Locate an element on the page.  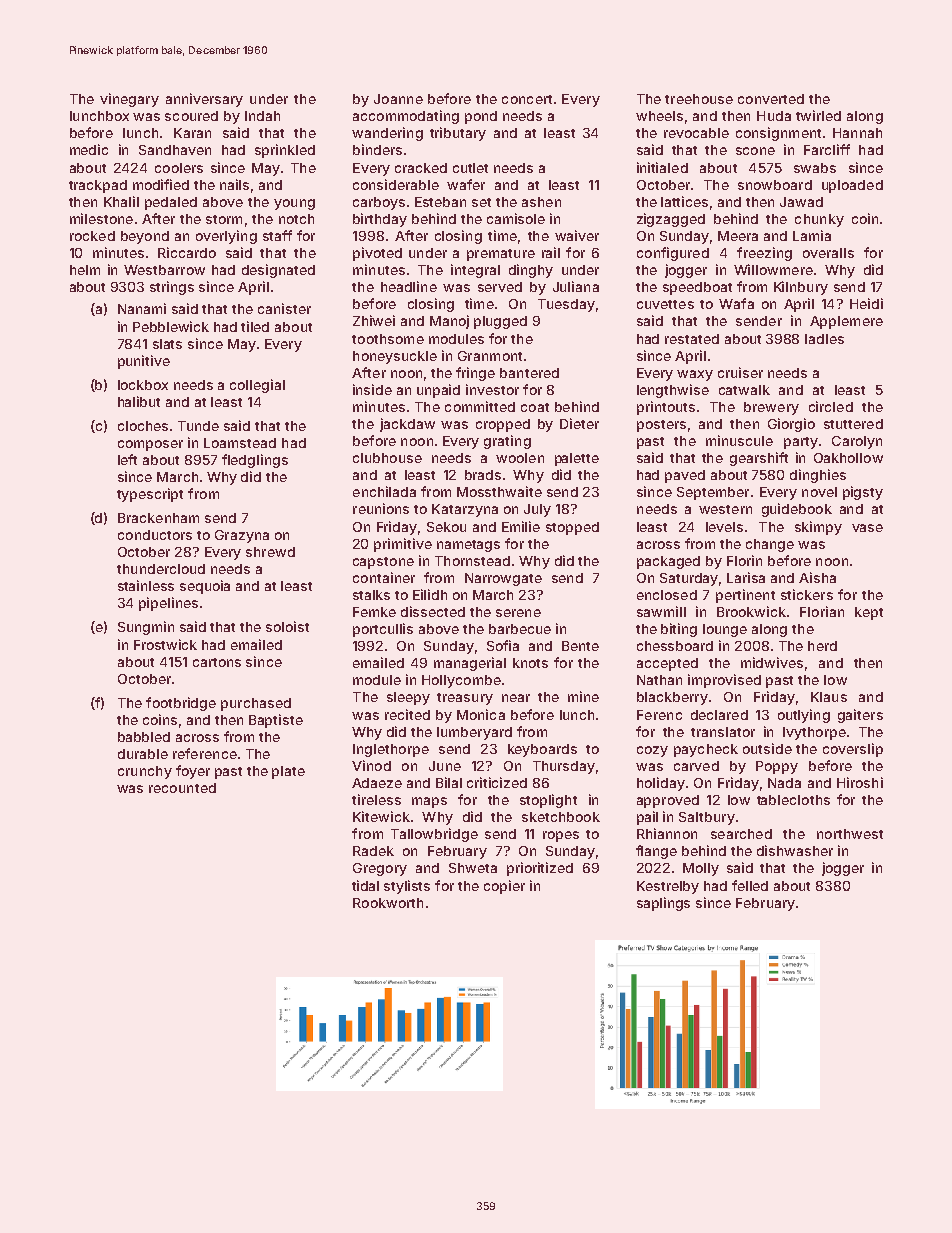
ladles is located at coordinates (824, 339).
